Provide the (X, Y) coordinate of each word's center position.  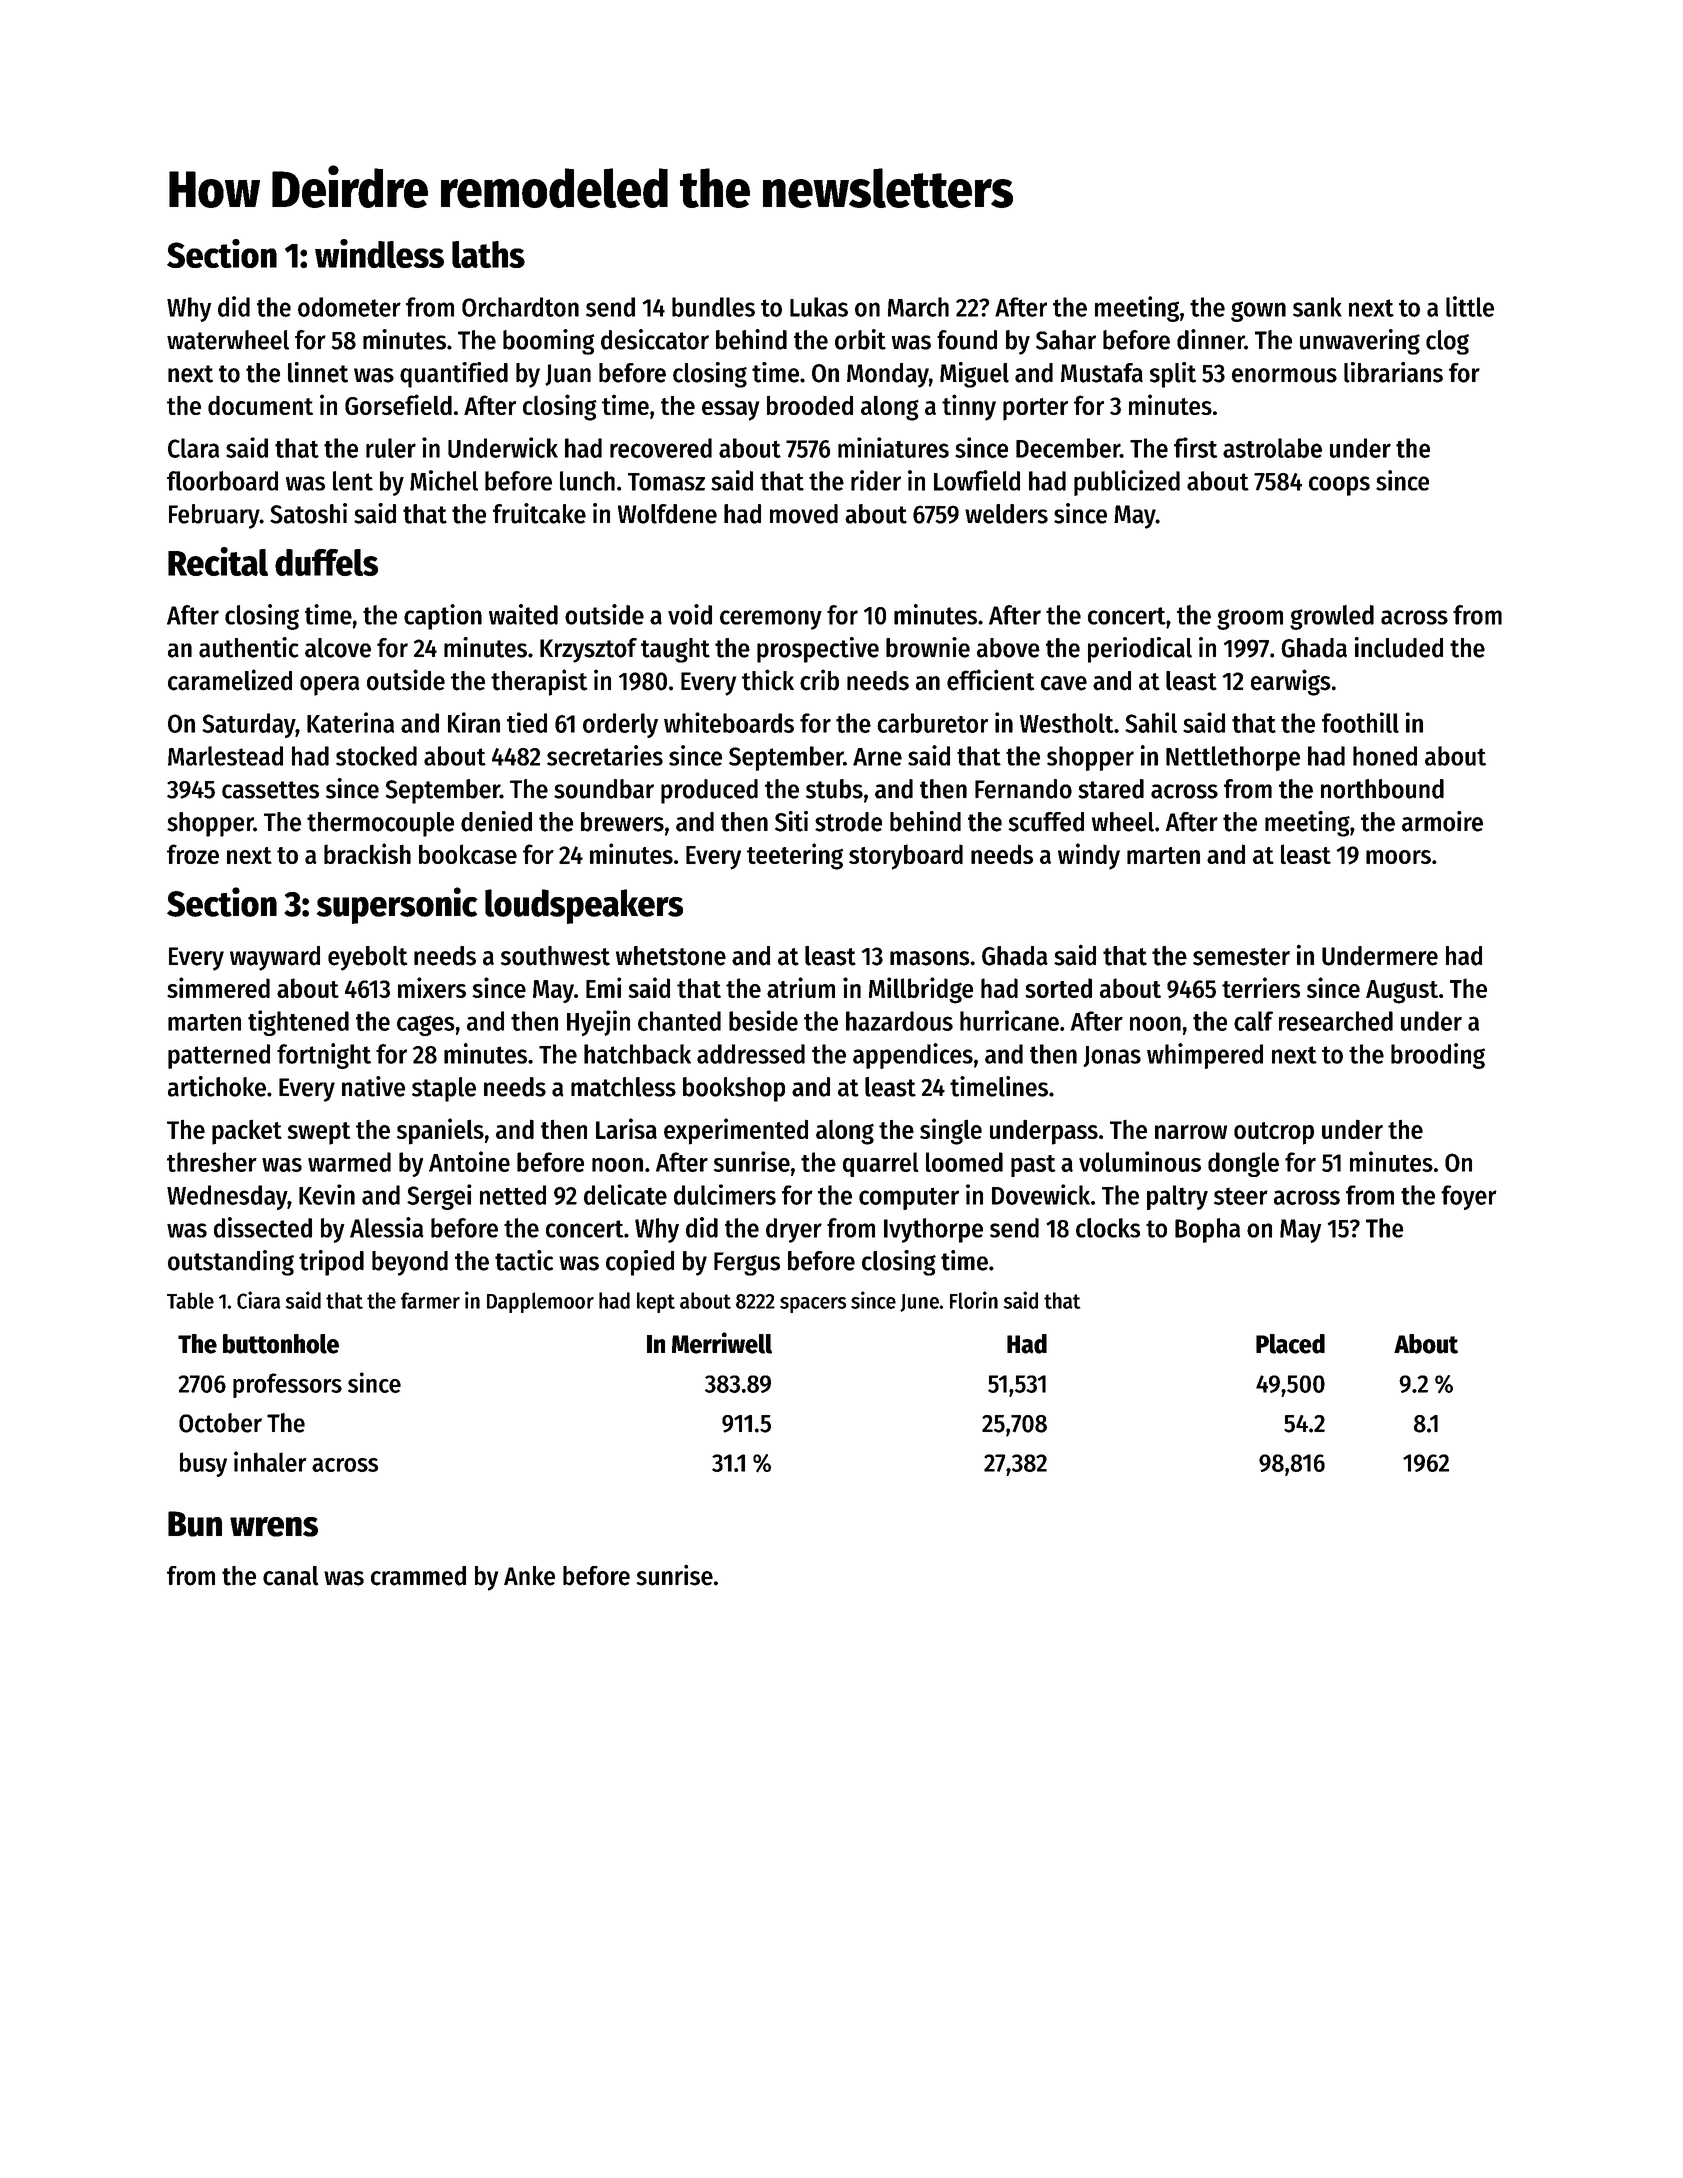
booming (548, 342)
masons (930, 958)
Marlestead (225, 756)
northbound (1382, 789)
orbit (860, 339)
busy (203, 1464)
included (1399, 647)
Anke (529, 1576)
